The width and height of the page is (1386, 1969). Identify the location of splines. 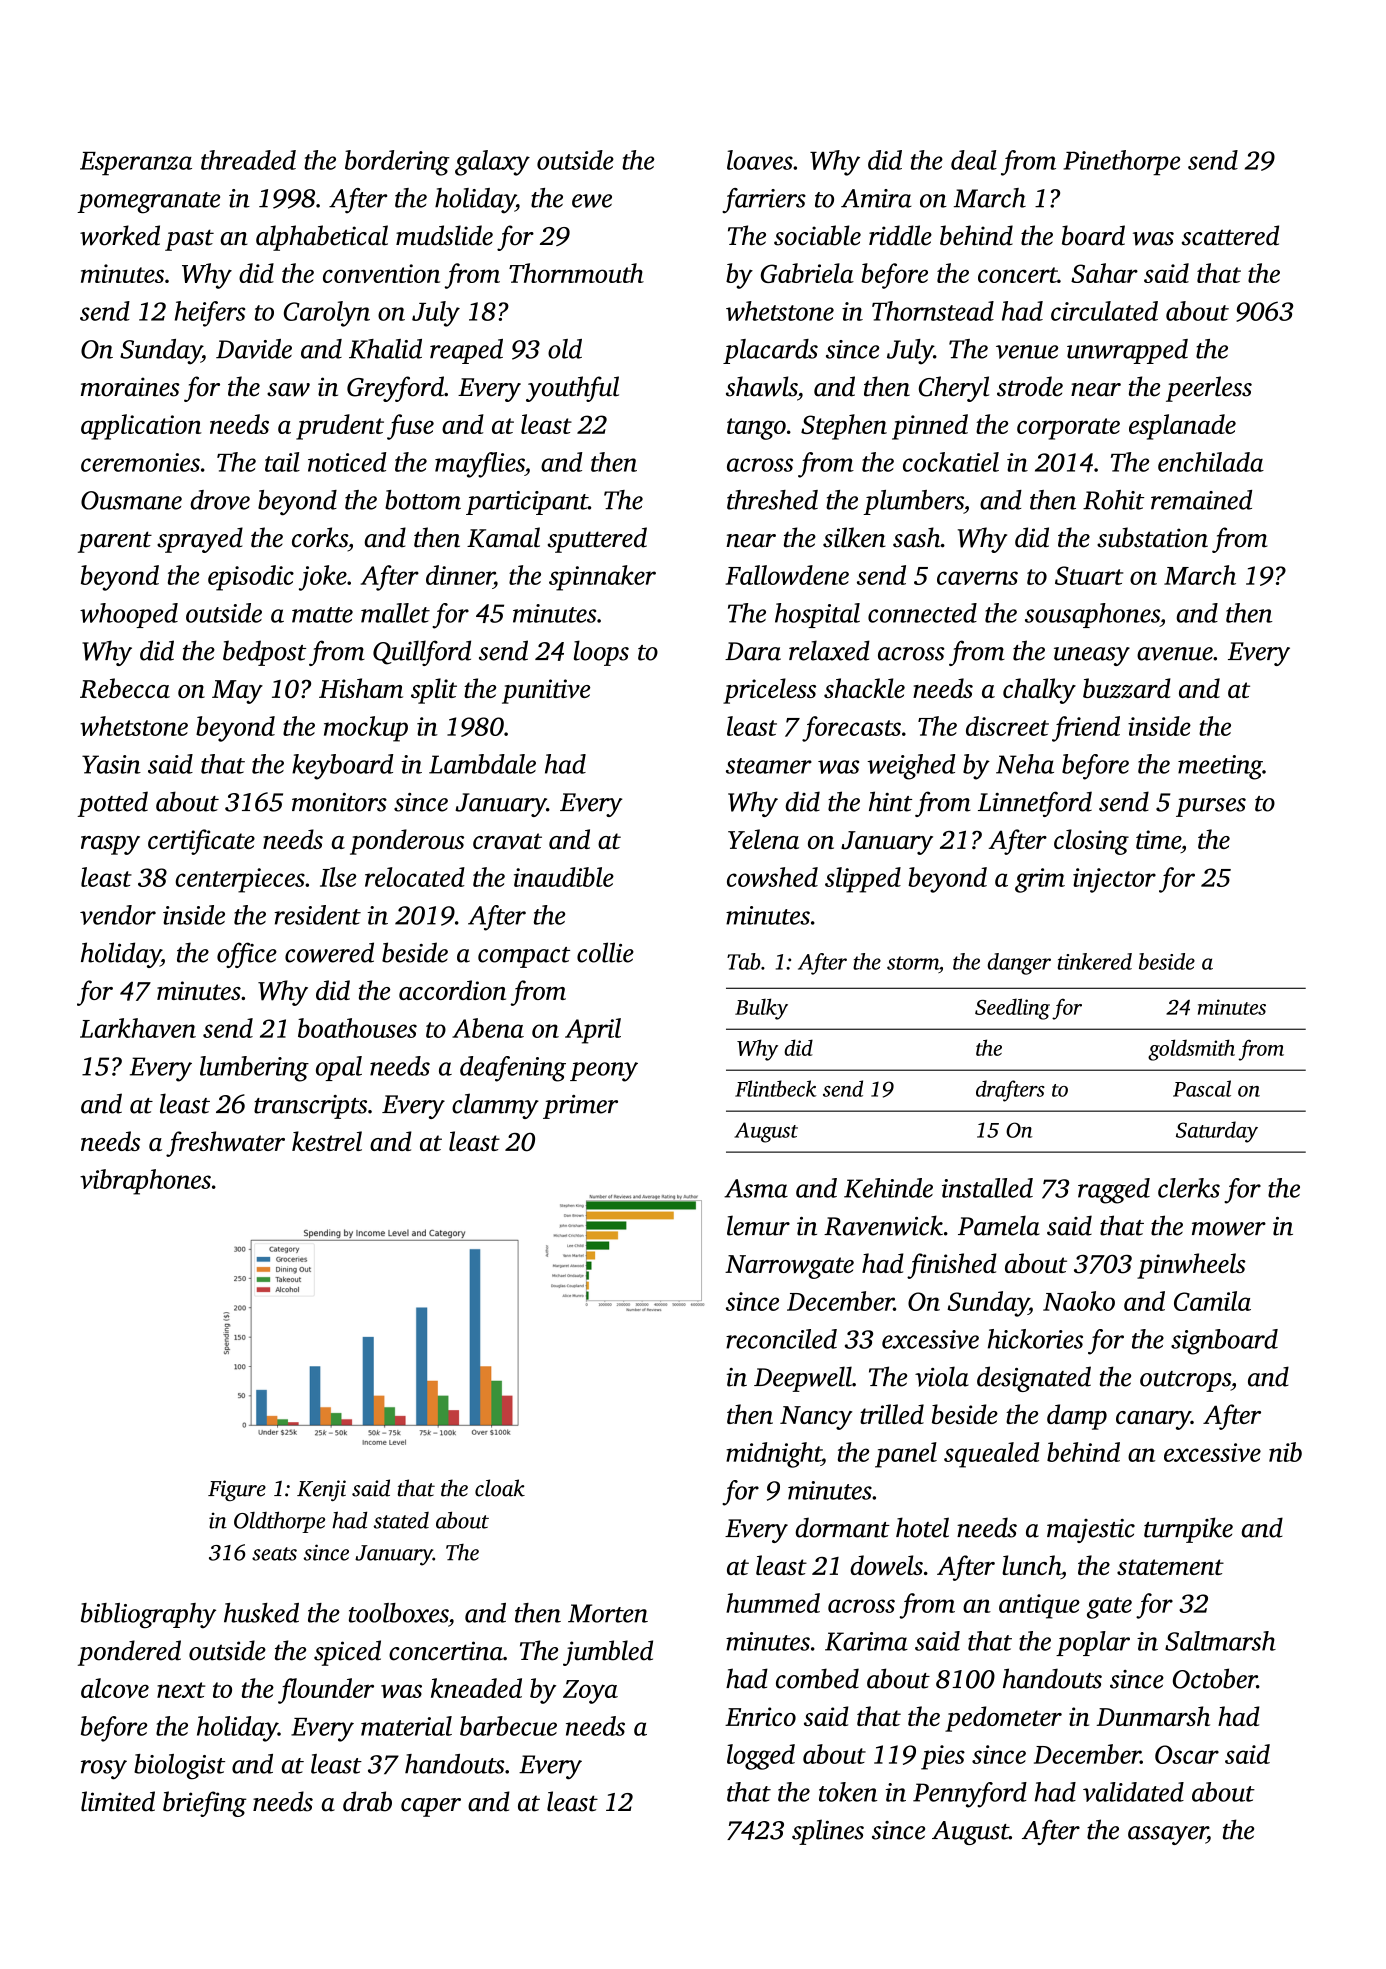
(828, 1832).
